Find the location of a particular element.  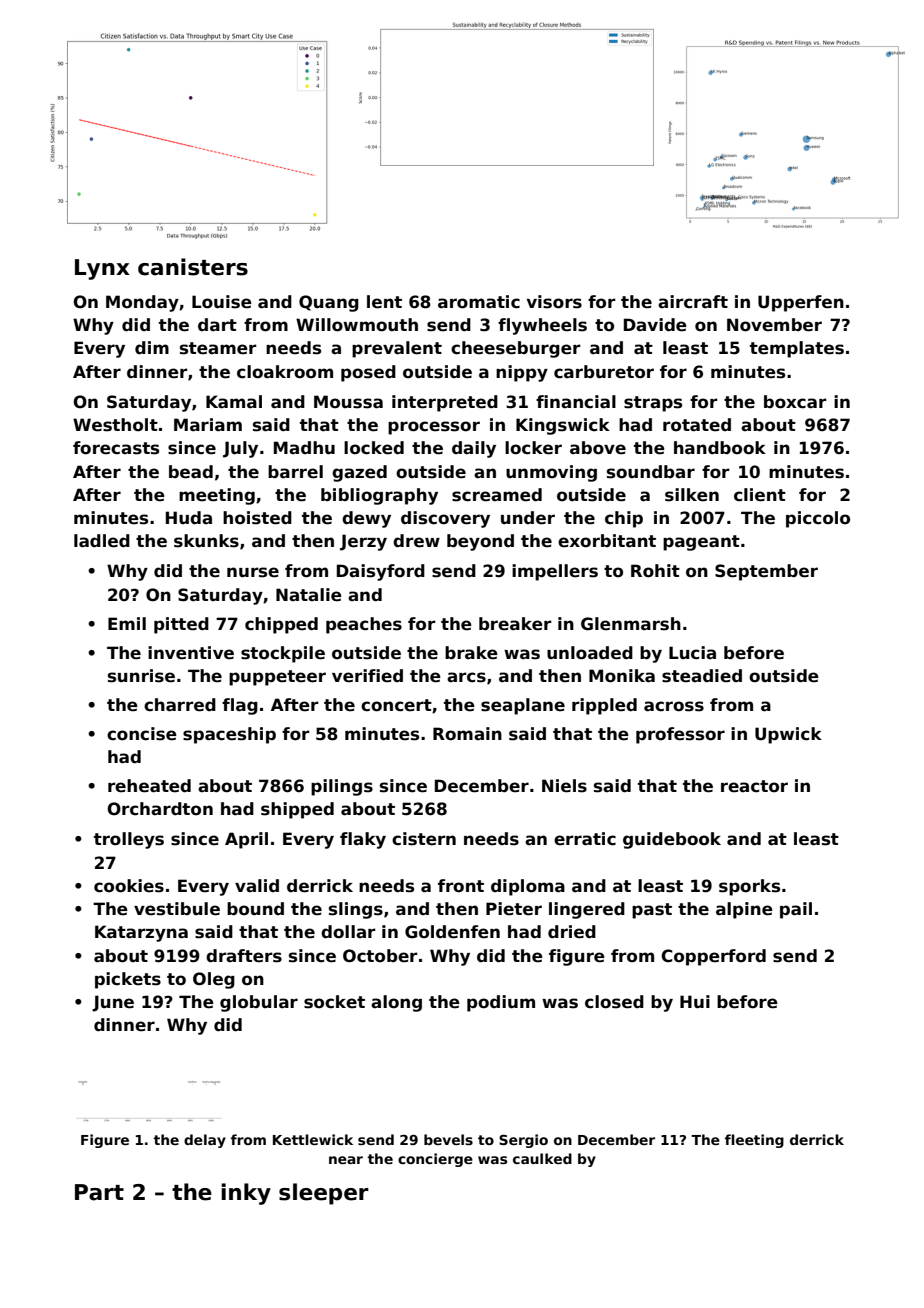

stockpile is located at coordinates (283, 654).
